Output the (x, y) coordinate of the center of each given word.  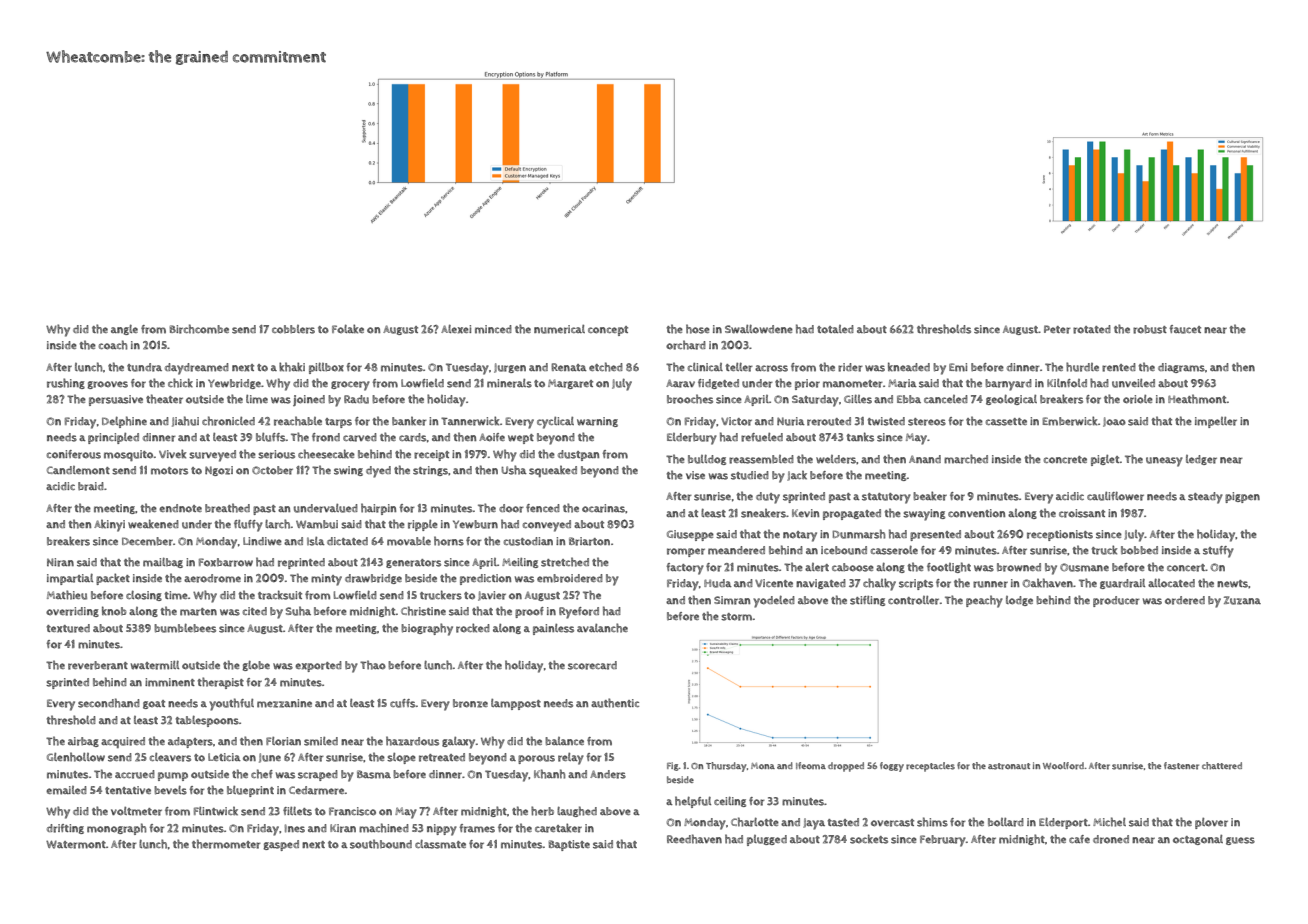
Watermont (76, 844)
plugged (767, 840)
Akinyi (109, 526)
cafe (1079, 839)
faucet (1185, 329)
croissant (1082, 513)
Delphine (124, 422)
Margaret (570, 384)
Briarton (589, 541)
